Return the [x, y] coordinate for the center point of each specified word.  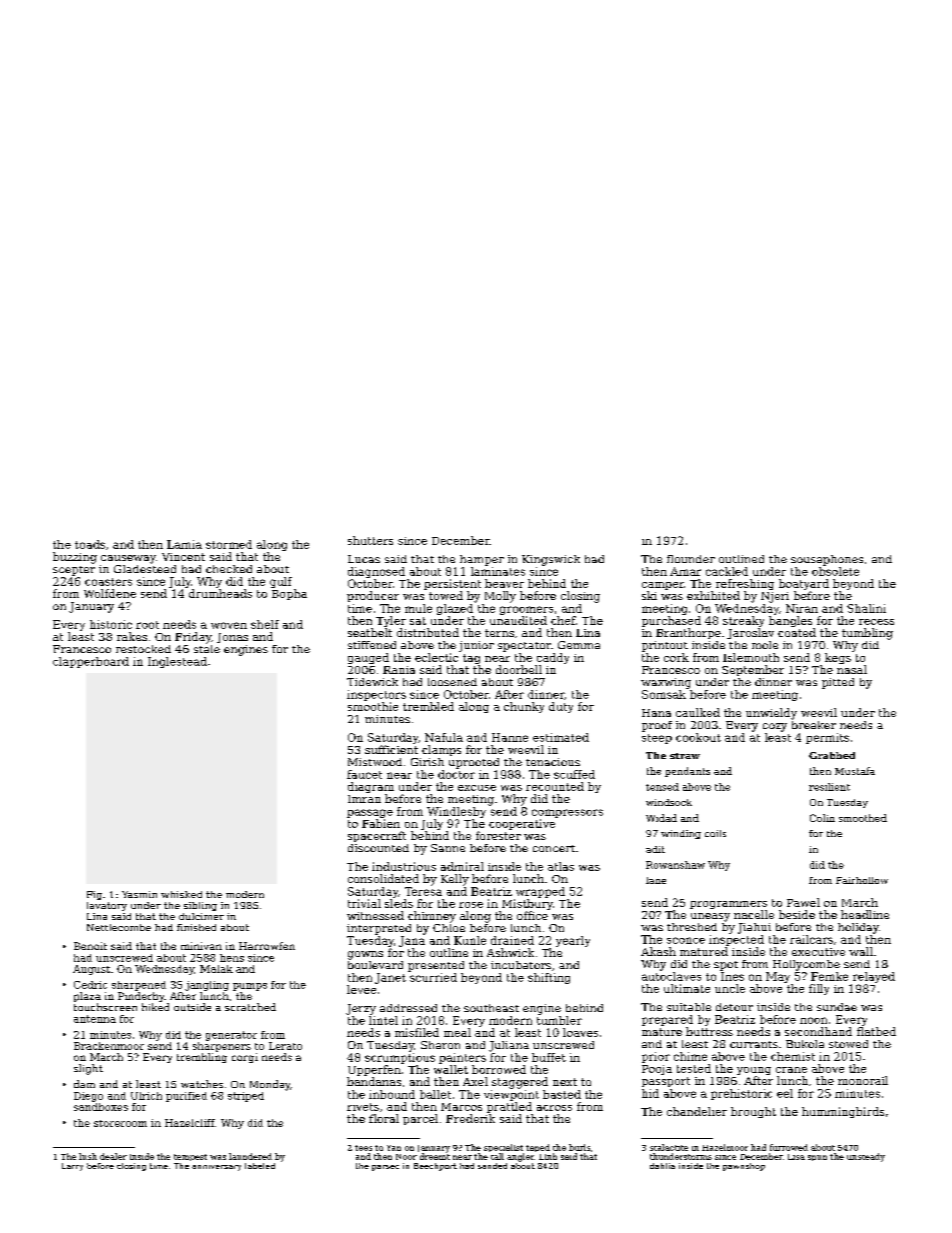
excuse [477, 788]
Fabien [381, 823]
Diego [88, 1097]
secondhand [818, 1031]
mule [418, 608]
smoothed [863, 818]
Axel [475, 1081]
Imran [364, 799]
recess [876, 622]
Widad [661, 818]
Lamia [184, 544]
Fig [94, 895]
